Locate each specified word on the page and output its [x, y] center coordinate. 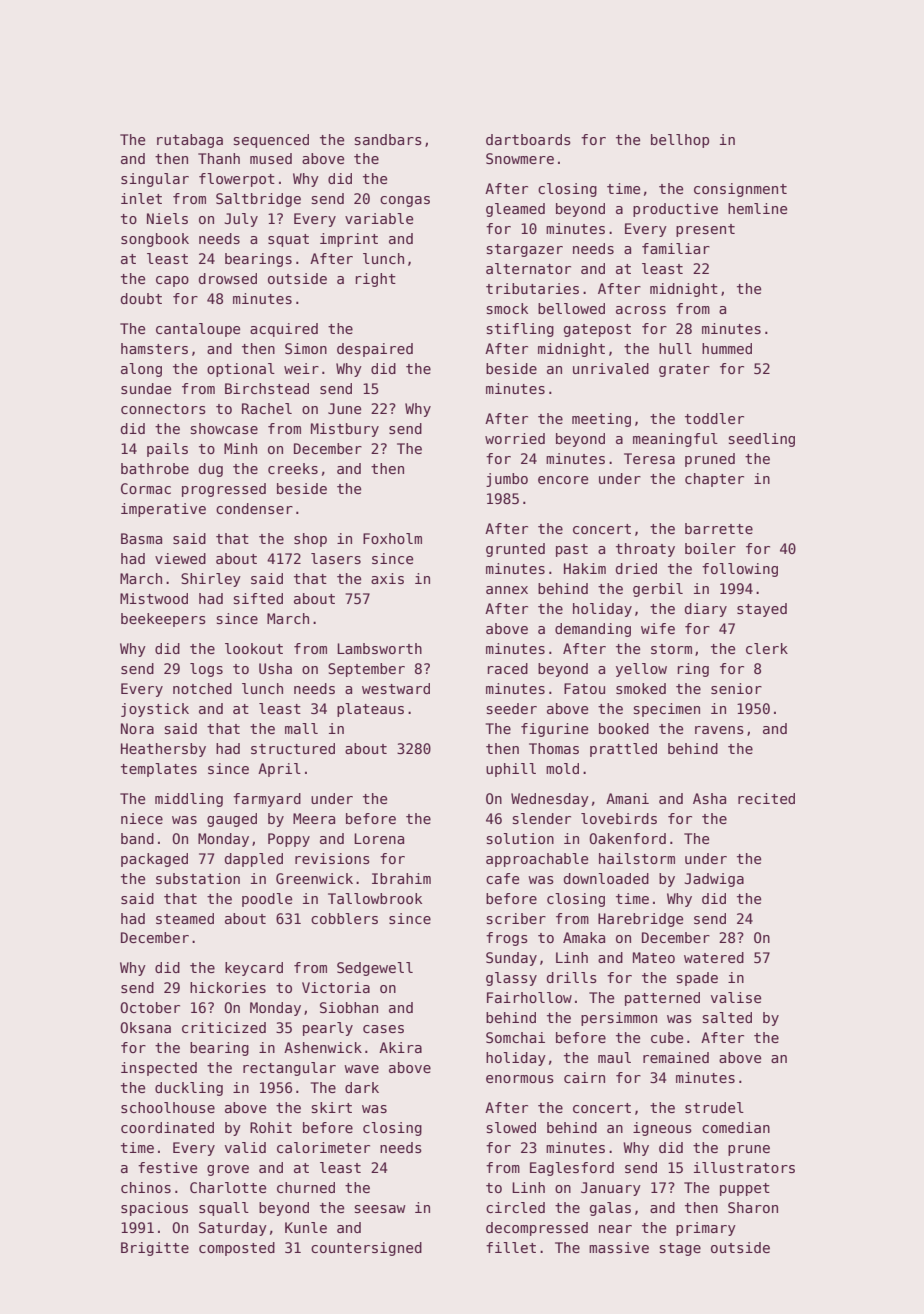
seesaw [380, 1209]
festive [167, 1167]
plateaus [370, 710]
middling [189, 800]
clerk [767, 648]
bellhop [680, 141]
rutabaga [190, 141]
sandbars [388, 139]
